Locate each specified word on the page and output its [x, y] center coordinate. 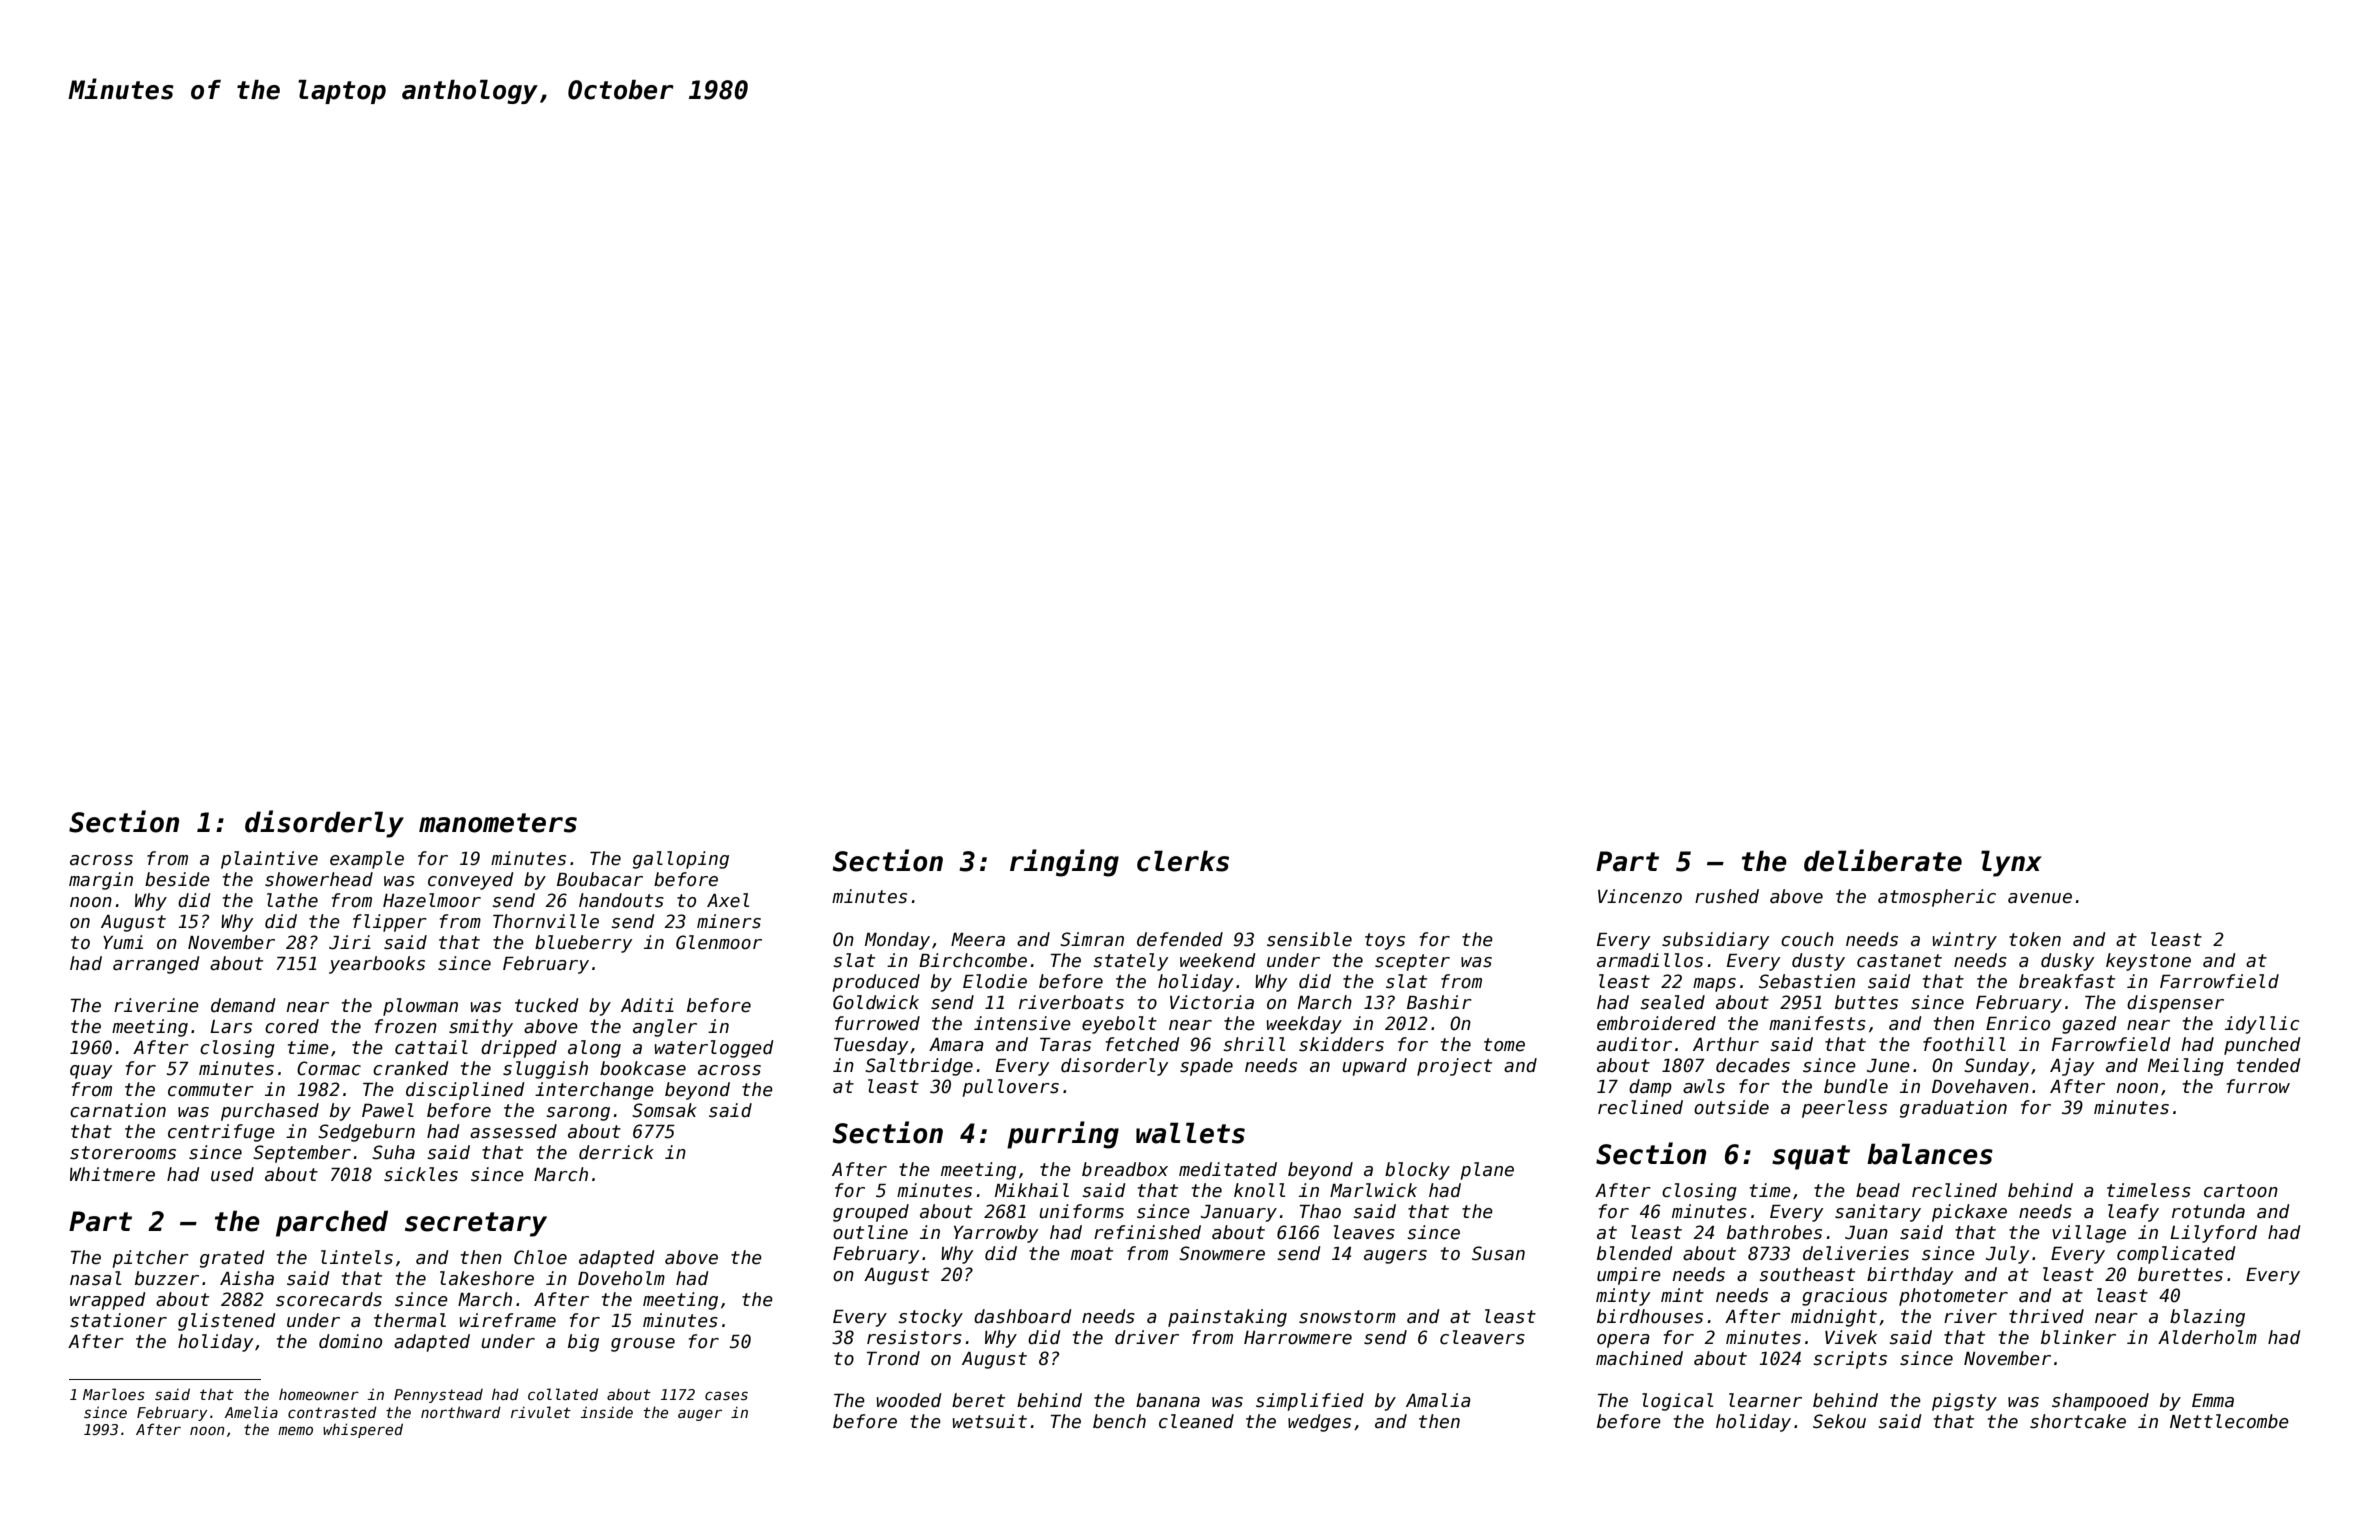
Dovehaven [1980, 1086]
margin [101, 881]
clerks [1183, 861]
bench [1119, 1421]
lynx [2011, 863]
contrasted [332, 1412]
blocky [1417, 1171]
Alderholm [2207, 1337]
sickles [421, 1174]
